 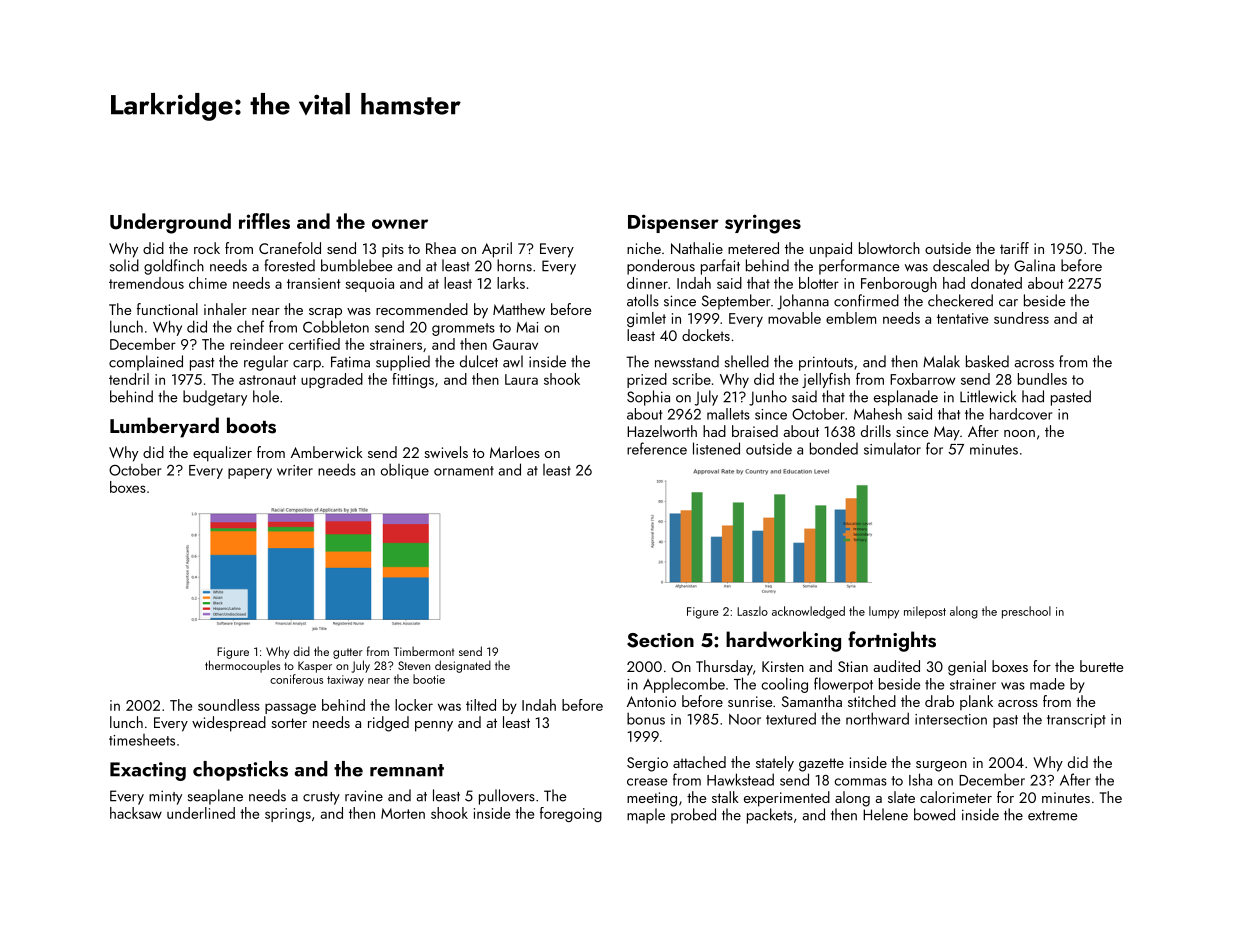 What do you see at coordinates (763, 224) in the screenshot?
I see `syringes` at bounding box center [763, 224].
